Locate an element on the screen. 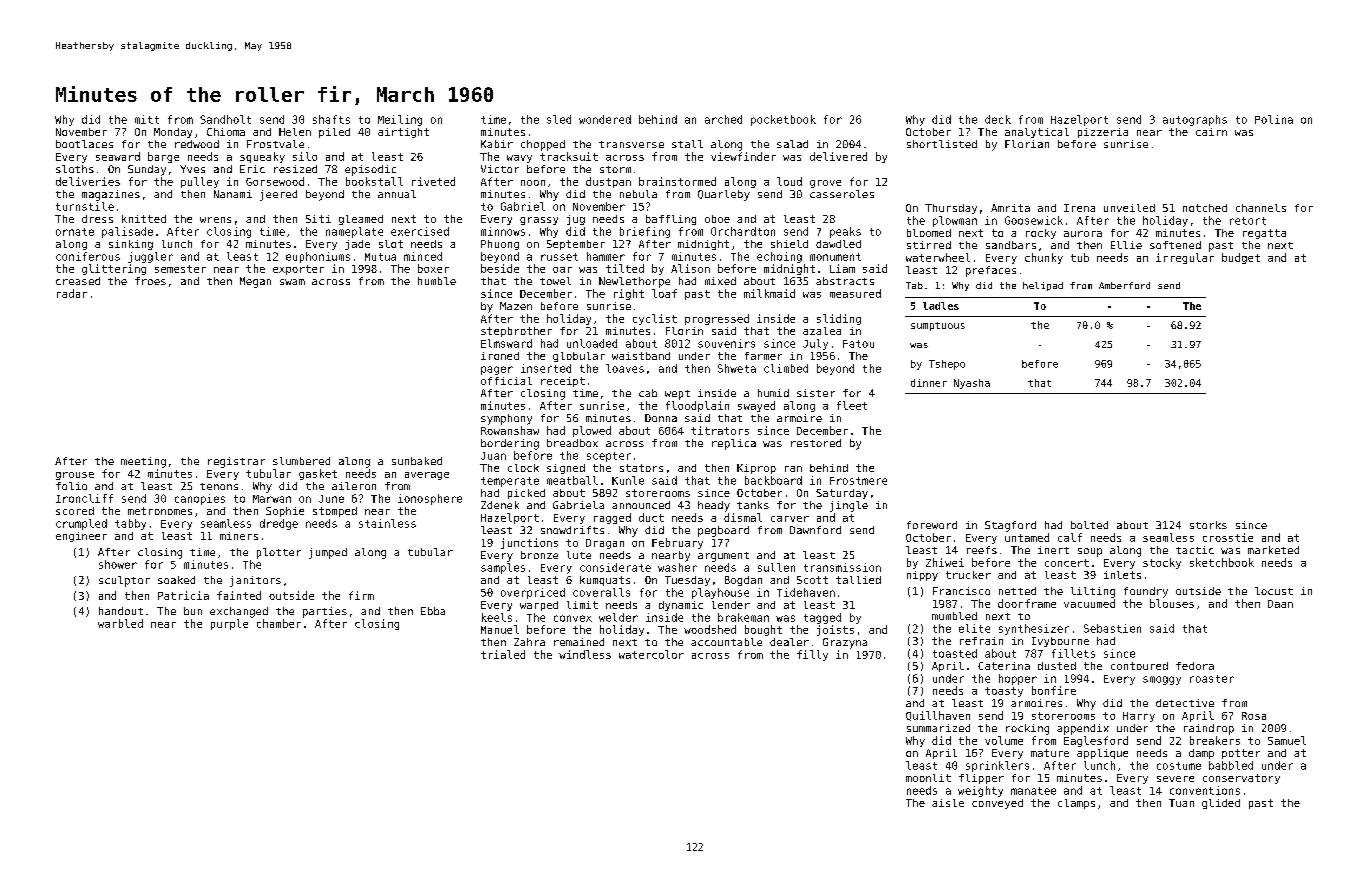 The width and height of the screenshot is (1372, 887). Meiling is located at coordinates (400, 120).
